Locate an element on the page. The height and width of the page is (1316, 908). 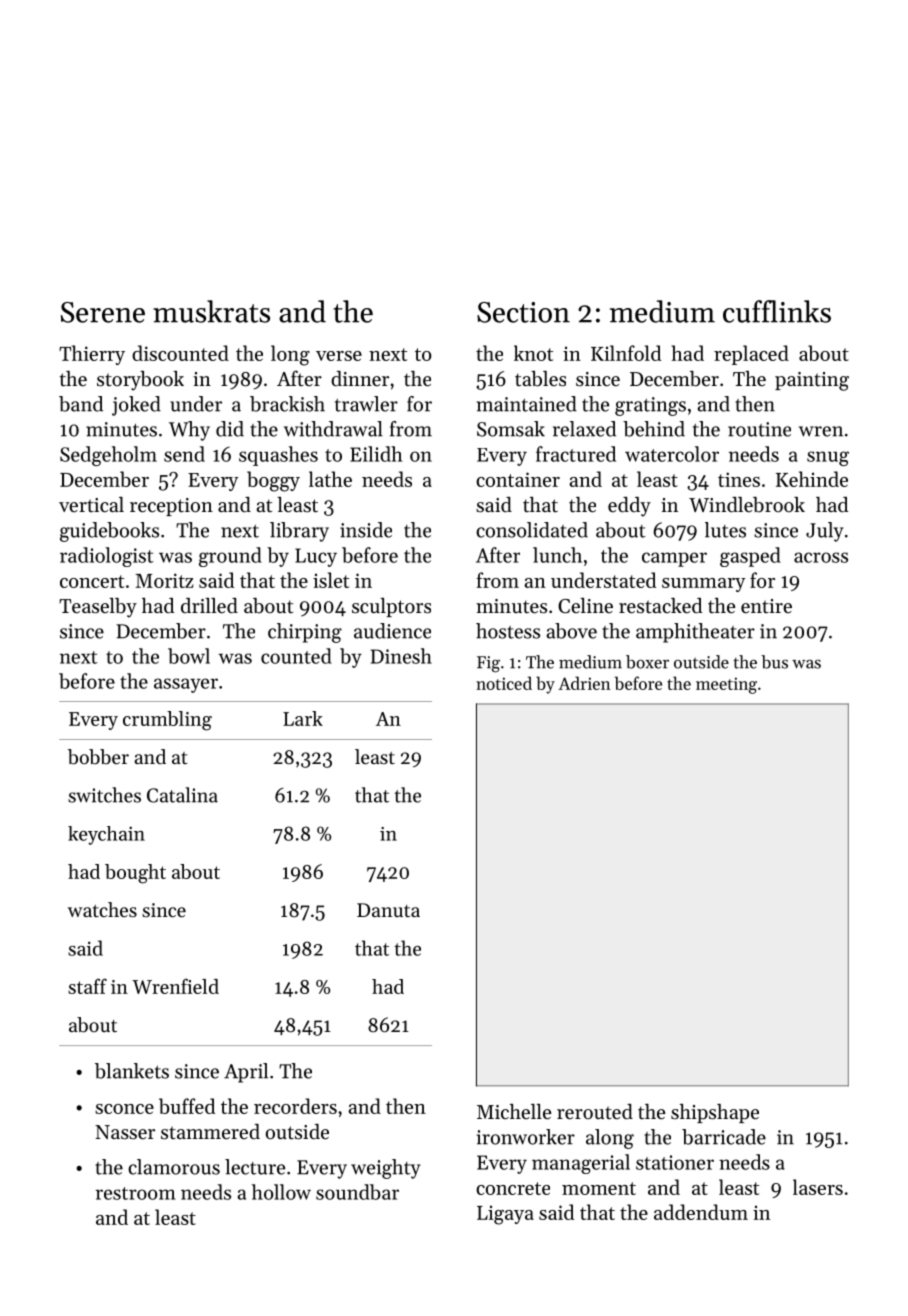
restroom is located at coordinates (136, 1193).
